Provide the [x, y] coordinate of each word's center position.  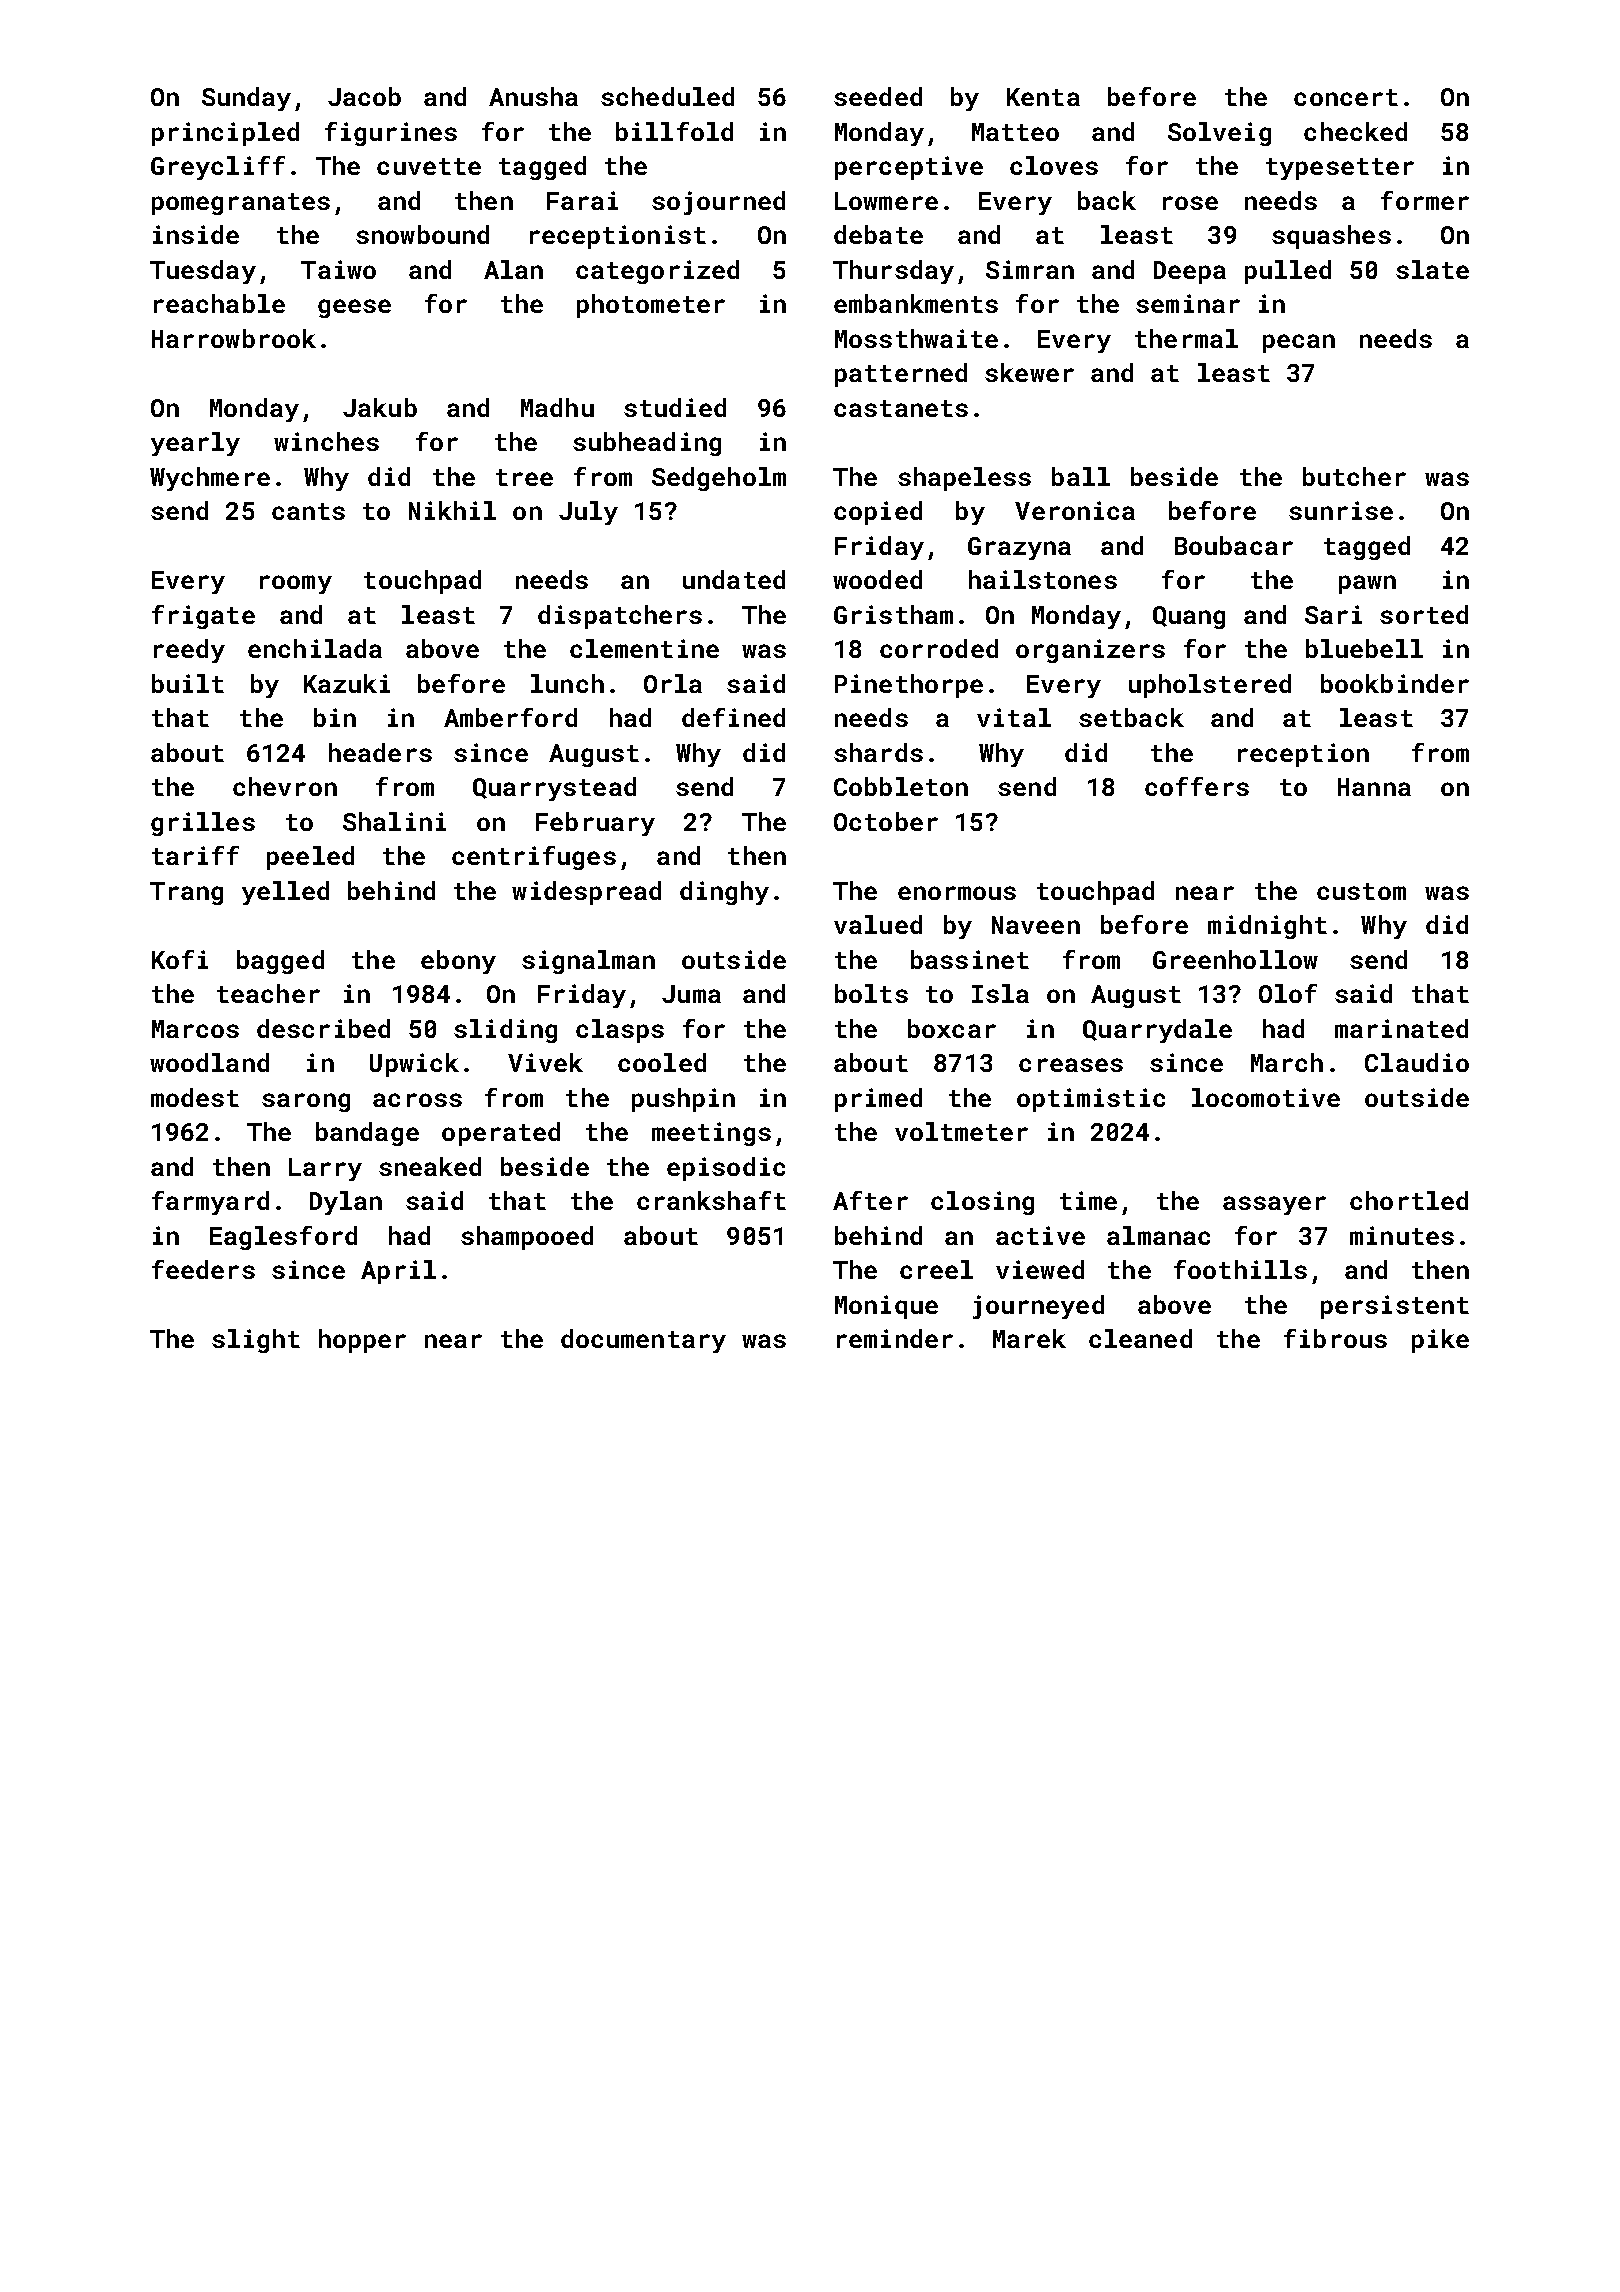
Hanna [1374, 787]
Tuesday [203, 272]
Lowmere [886, 201]
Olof [1288, 993]
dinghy [724, 893]
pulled [1288, 272]
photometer [651, 306]
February [595, 824]
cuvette [429, 166]
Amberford [510, 717]
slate [1432, 269]
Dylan [346, 1203]
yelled [285, 893]
